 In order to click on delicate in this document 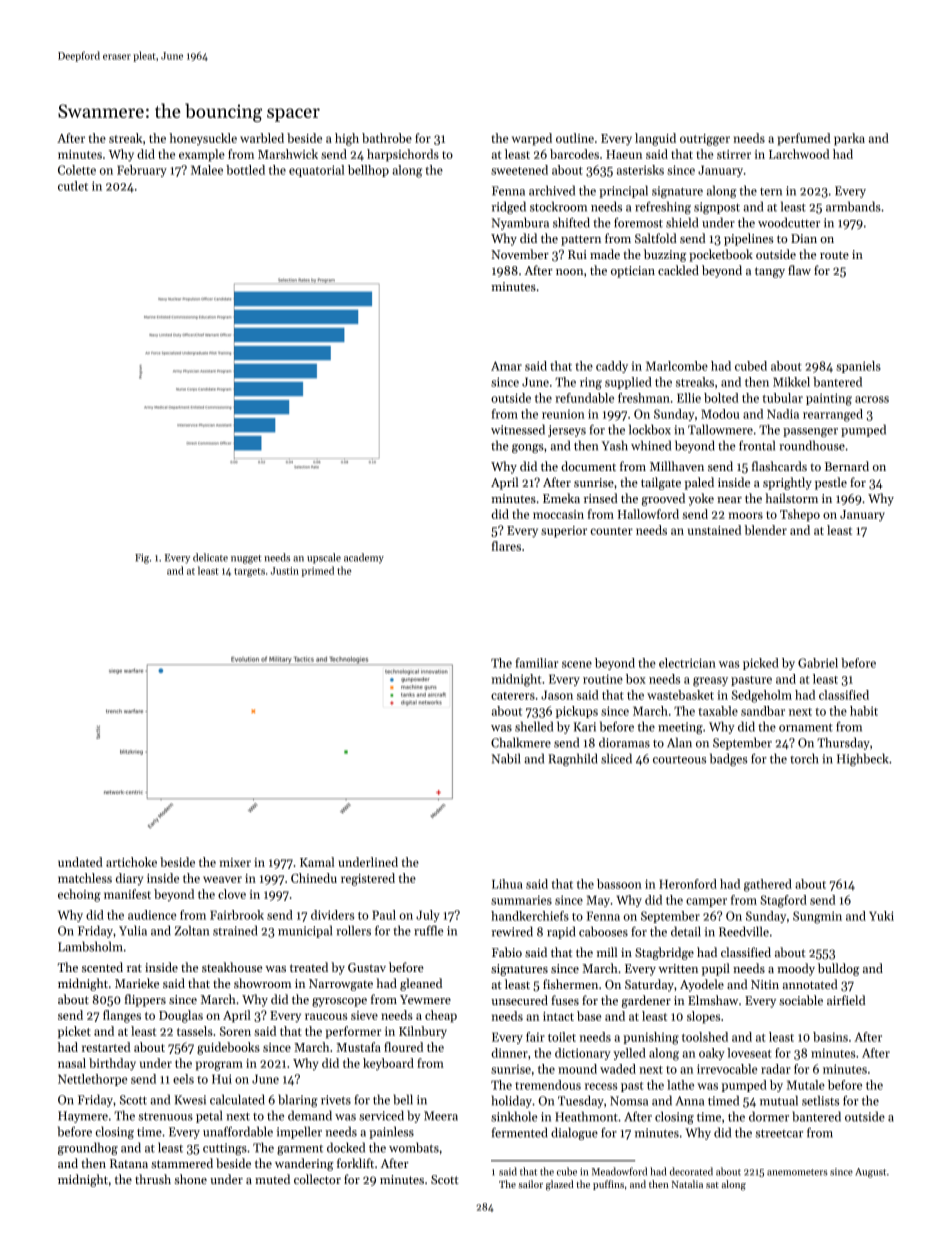, I will do `click(210, 557)`.
